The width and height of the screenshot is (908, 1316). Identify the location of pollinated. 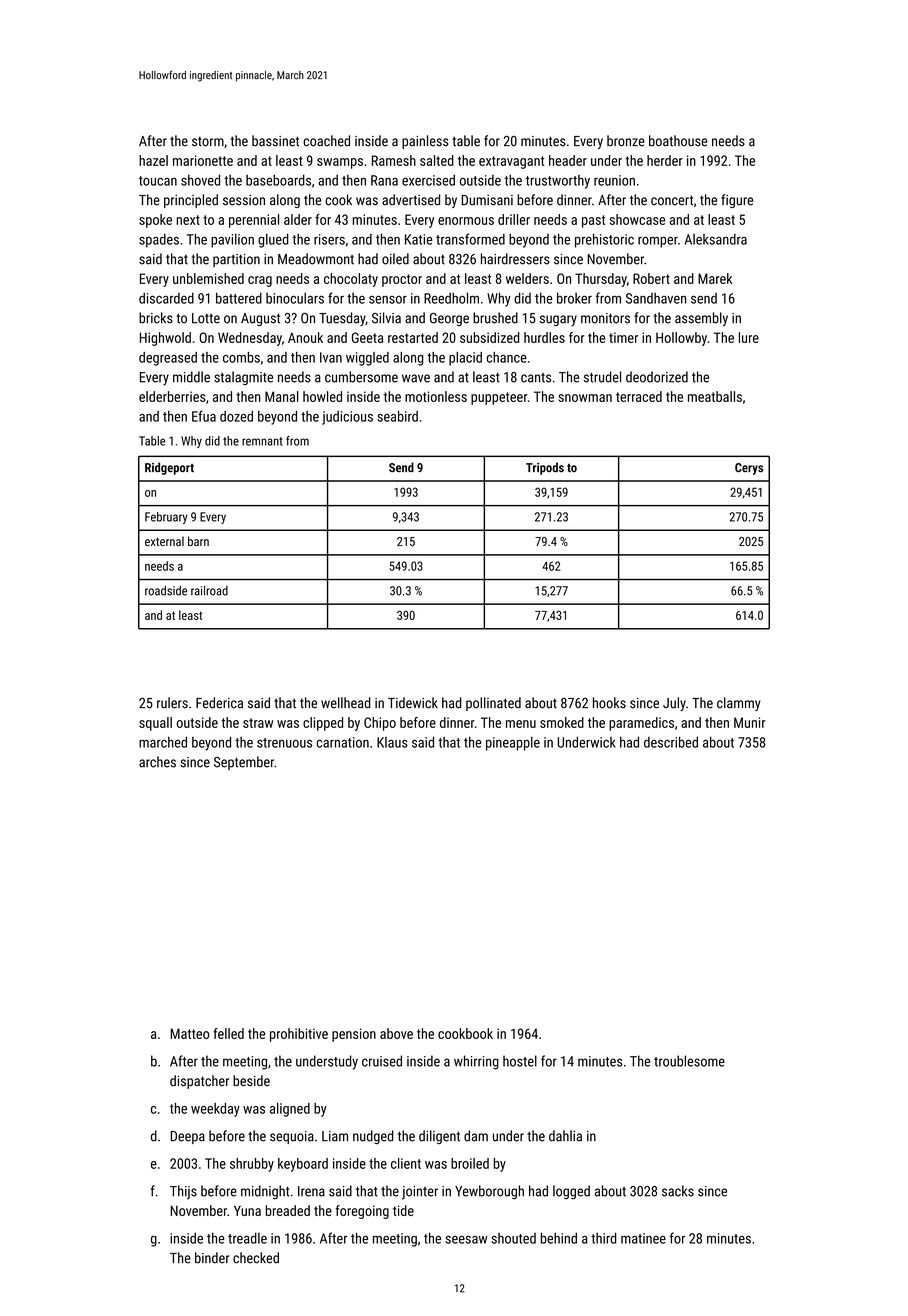
(493, 704).
